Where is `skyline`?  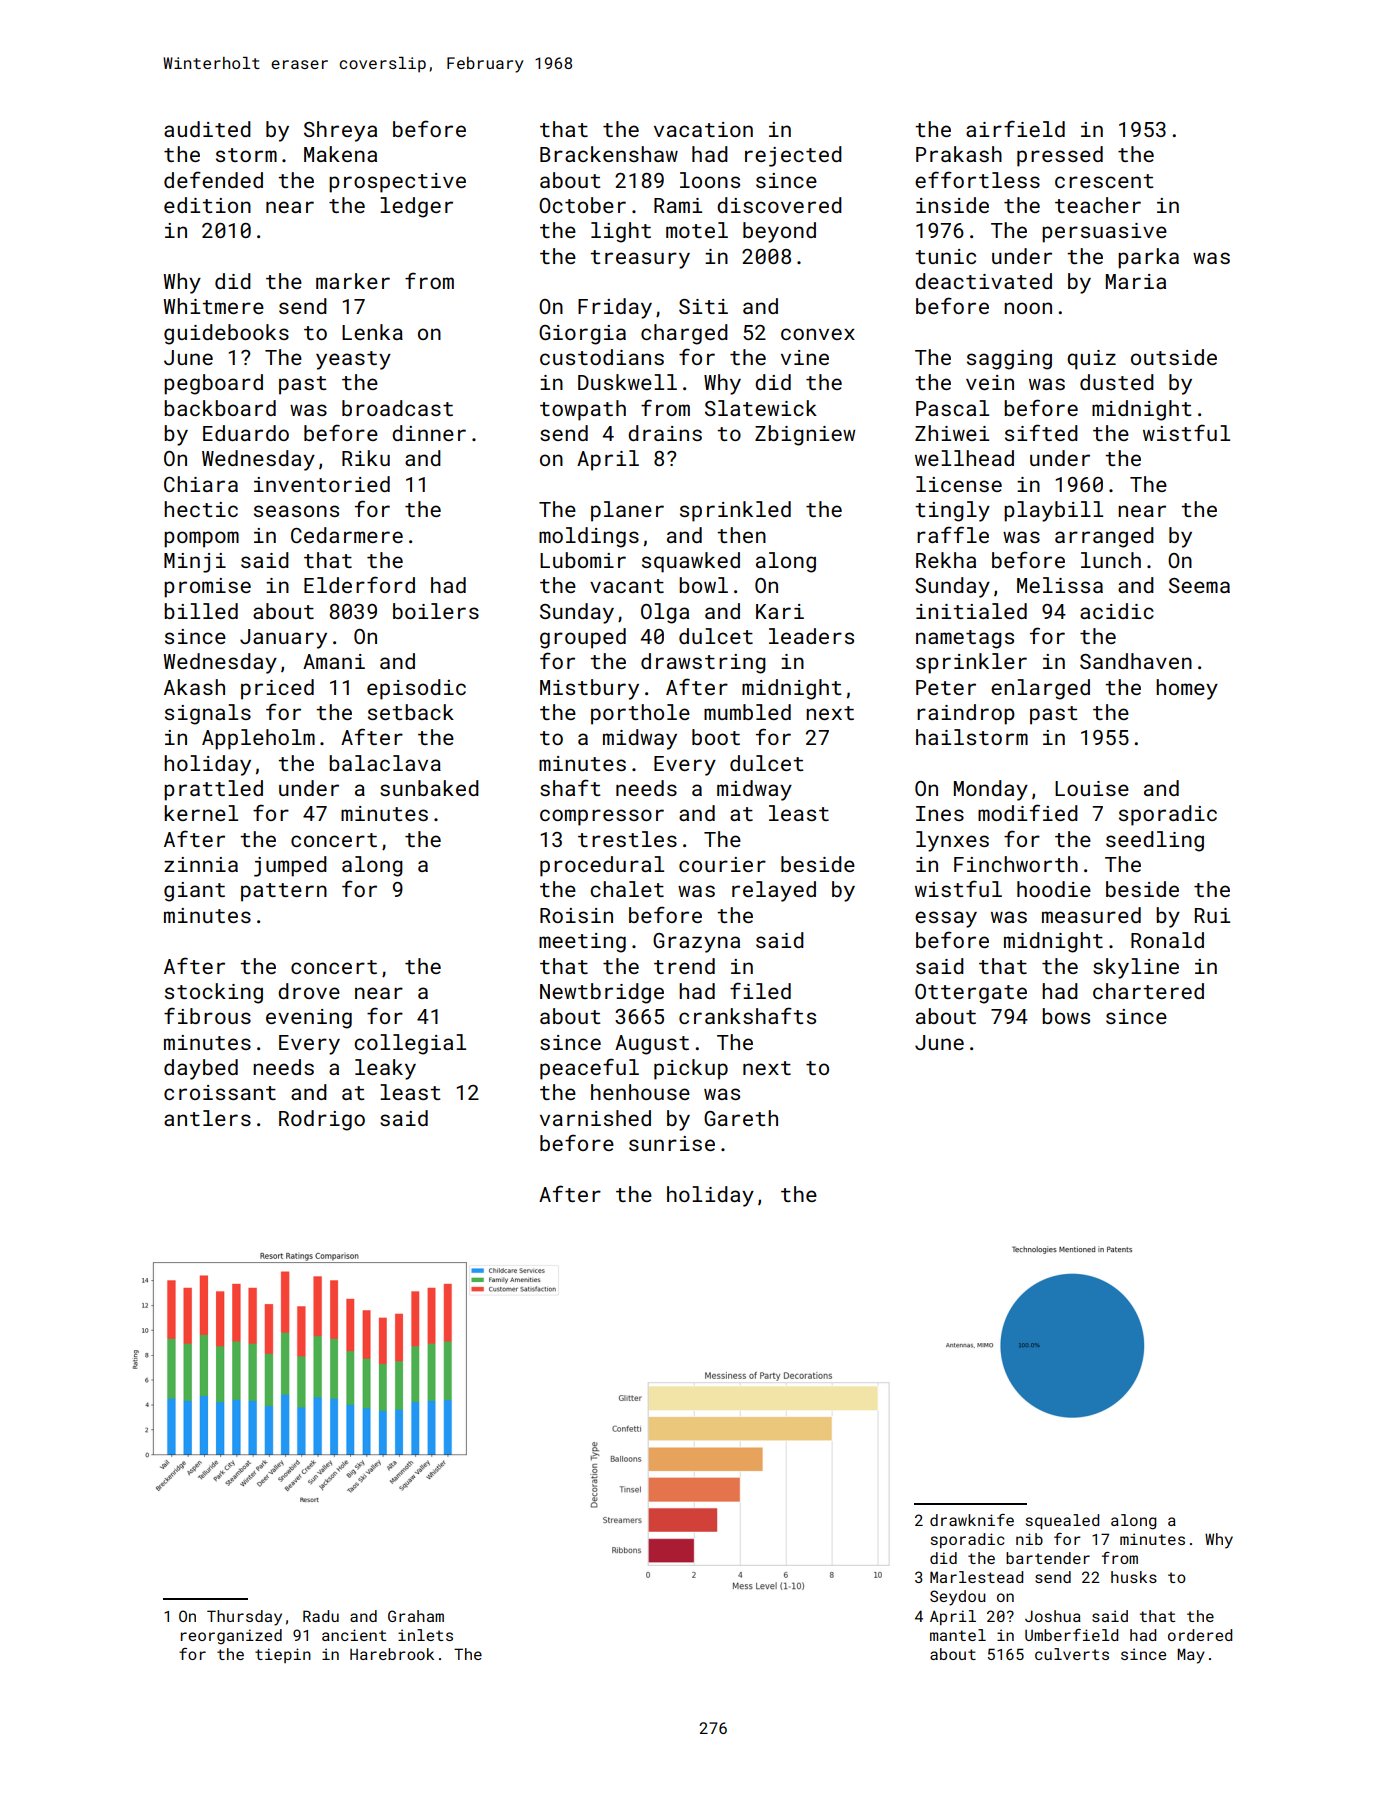
skyline is located at coordinates (1136, 968).
